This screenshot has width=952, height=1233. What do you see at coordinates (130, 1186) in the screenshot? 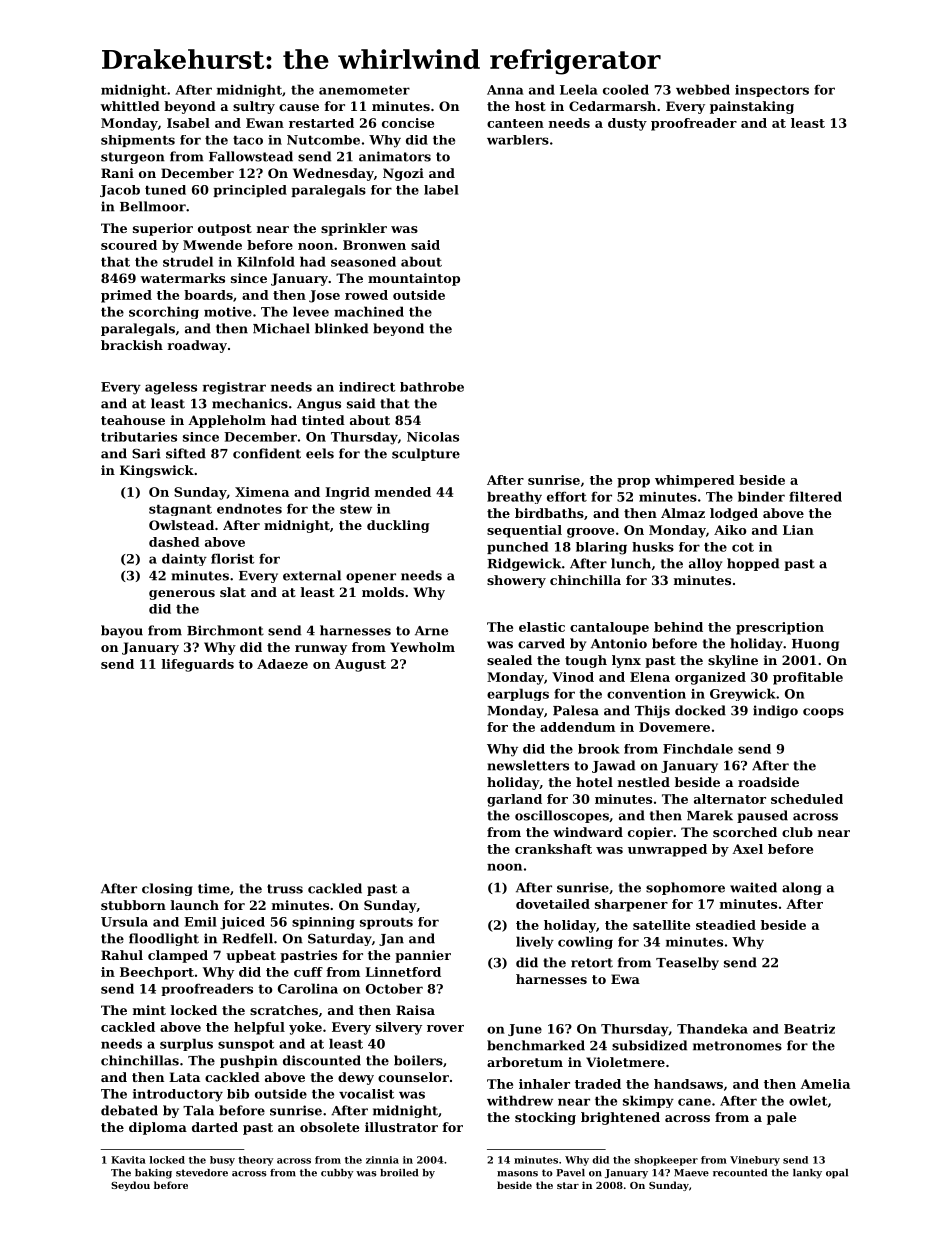
I see `Seydou` at bounding box center [130, 1186].
